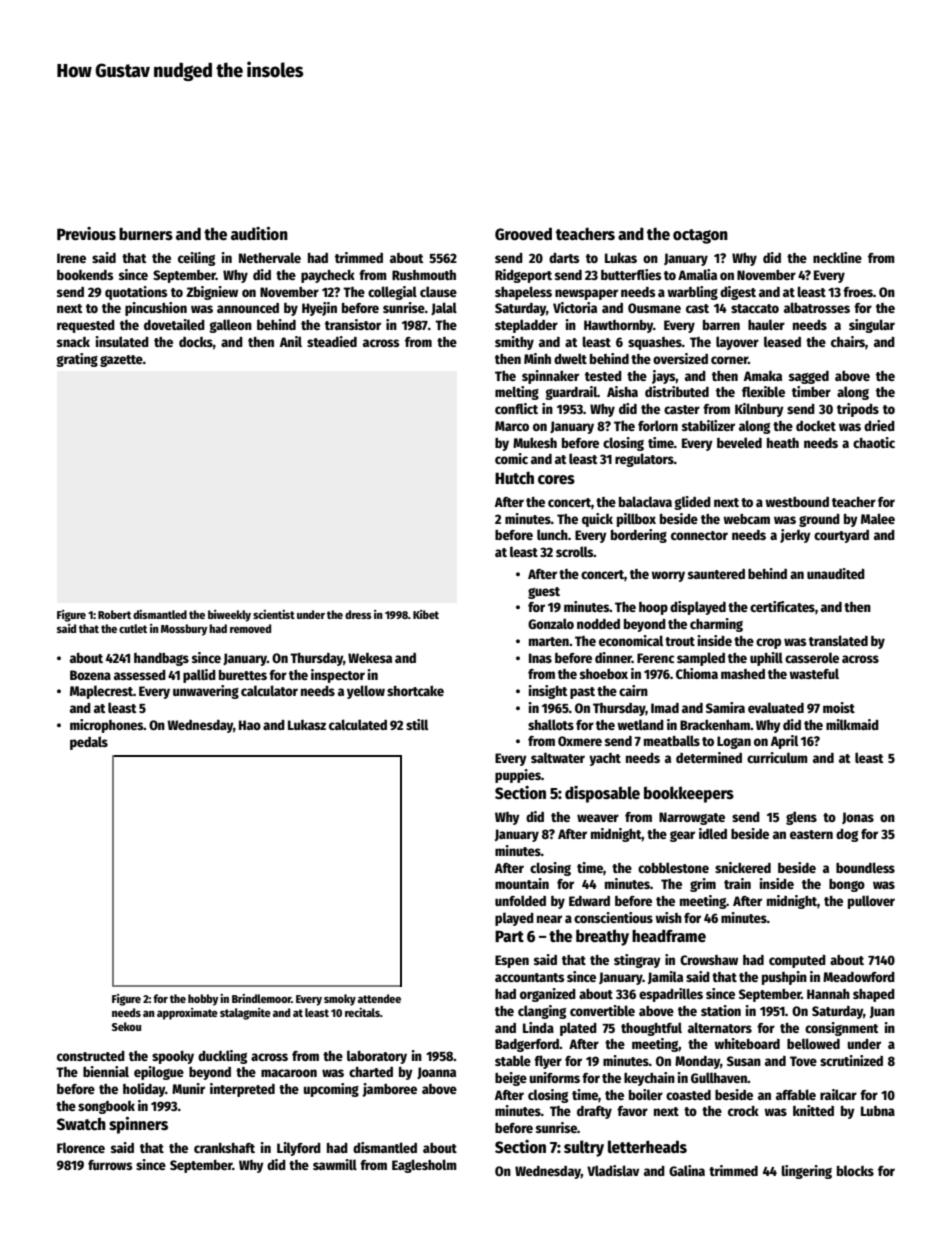 The height and width of the page is (1233, 952). I want to click on Grooved, so click(523, 233).
